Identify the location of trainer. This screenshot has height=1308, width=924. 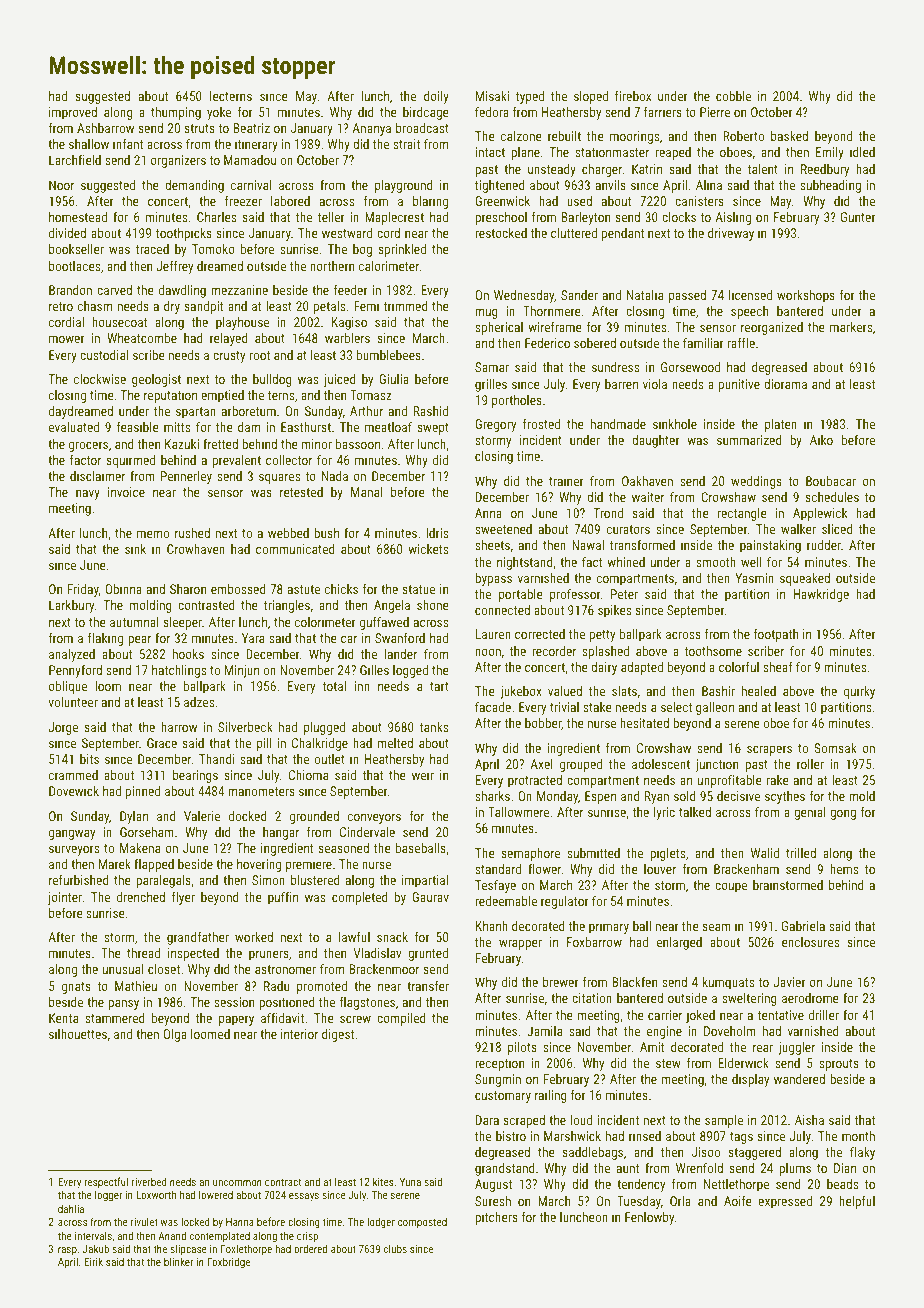
(566, 481).
